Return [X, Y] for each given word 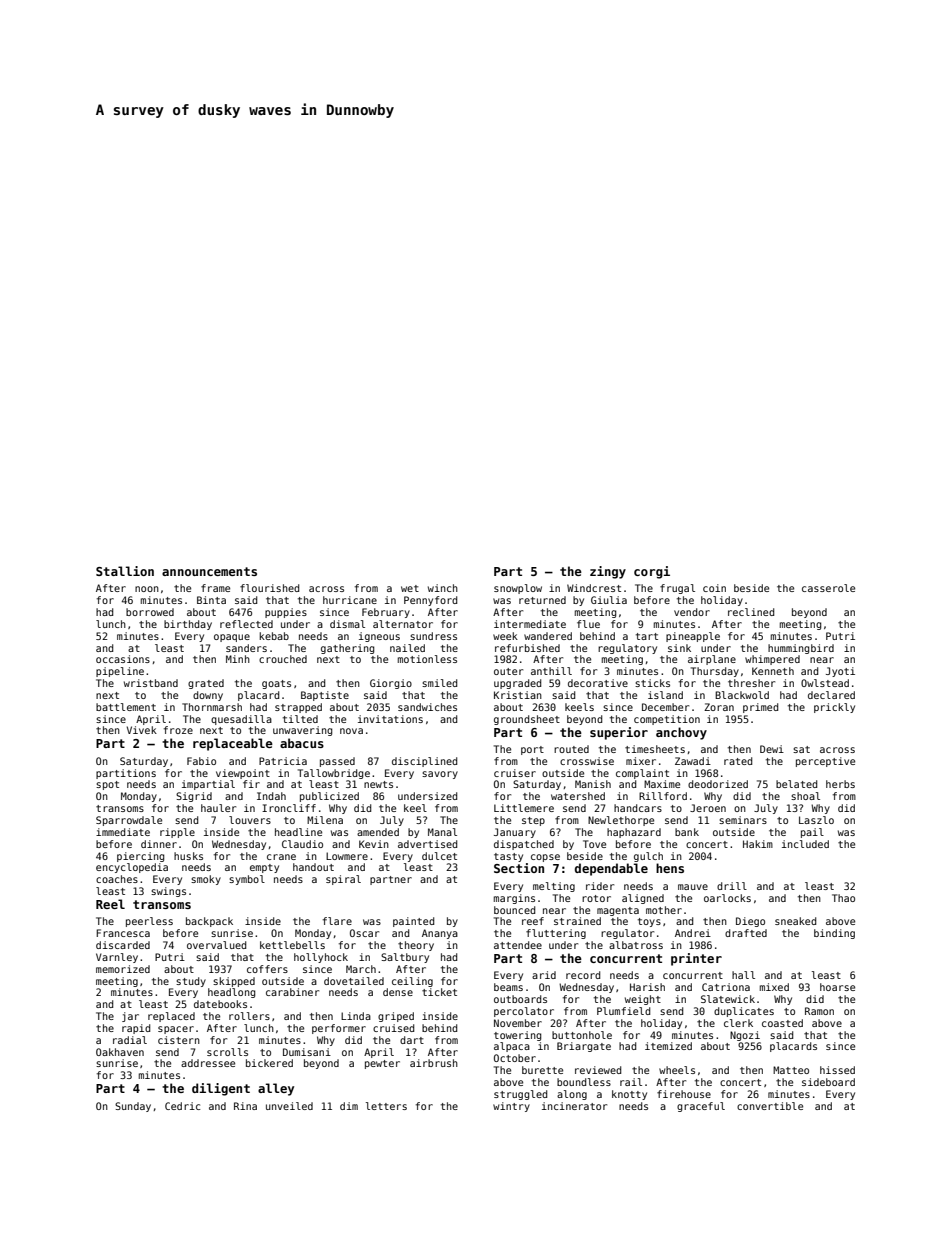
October [515, 1058]
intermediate [530, 624]
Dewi [772, 749]
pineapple [693, 637]
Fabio [201, 761]
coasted [782, 1023]
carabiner [292, 992]
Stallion [125, 571]
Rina [245, 1106]
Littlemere [524, 808]
